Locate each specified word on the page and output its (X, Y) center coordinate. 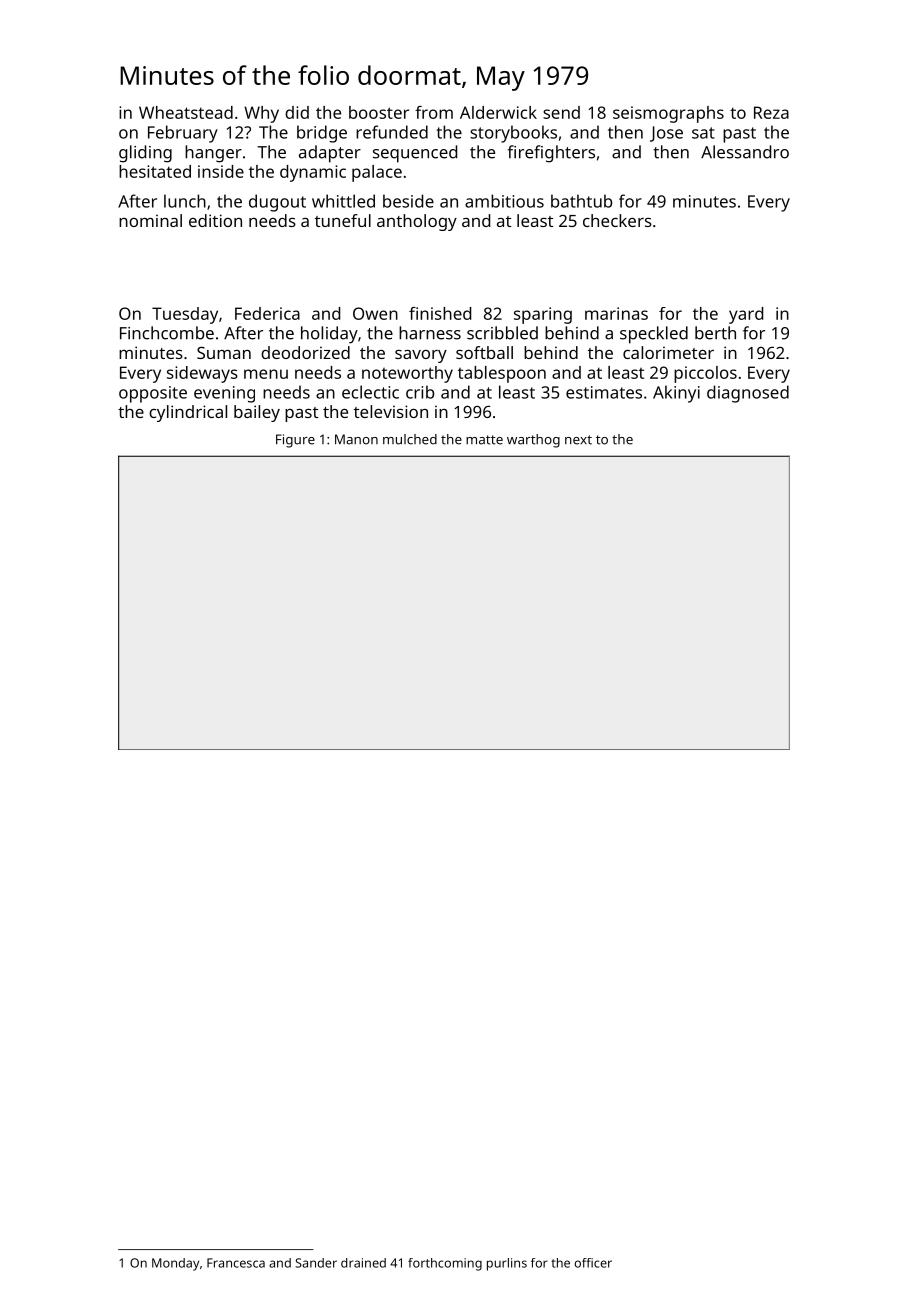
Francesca (236, 1263)
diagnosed (748, 394)
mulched (410, 439)
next (578, 440)
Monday (175, 1264)
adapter (330, 154)
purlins (507, 1264)
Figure (295, 441)
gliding (145, 154)
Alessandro (745, 152)
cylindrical (188, 413)
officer (593, 1263)
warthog (533, 441)
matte (484, 440)
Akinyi (676, 394)
